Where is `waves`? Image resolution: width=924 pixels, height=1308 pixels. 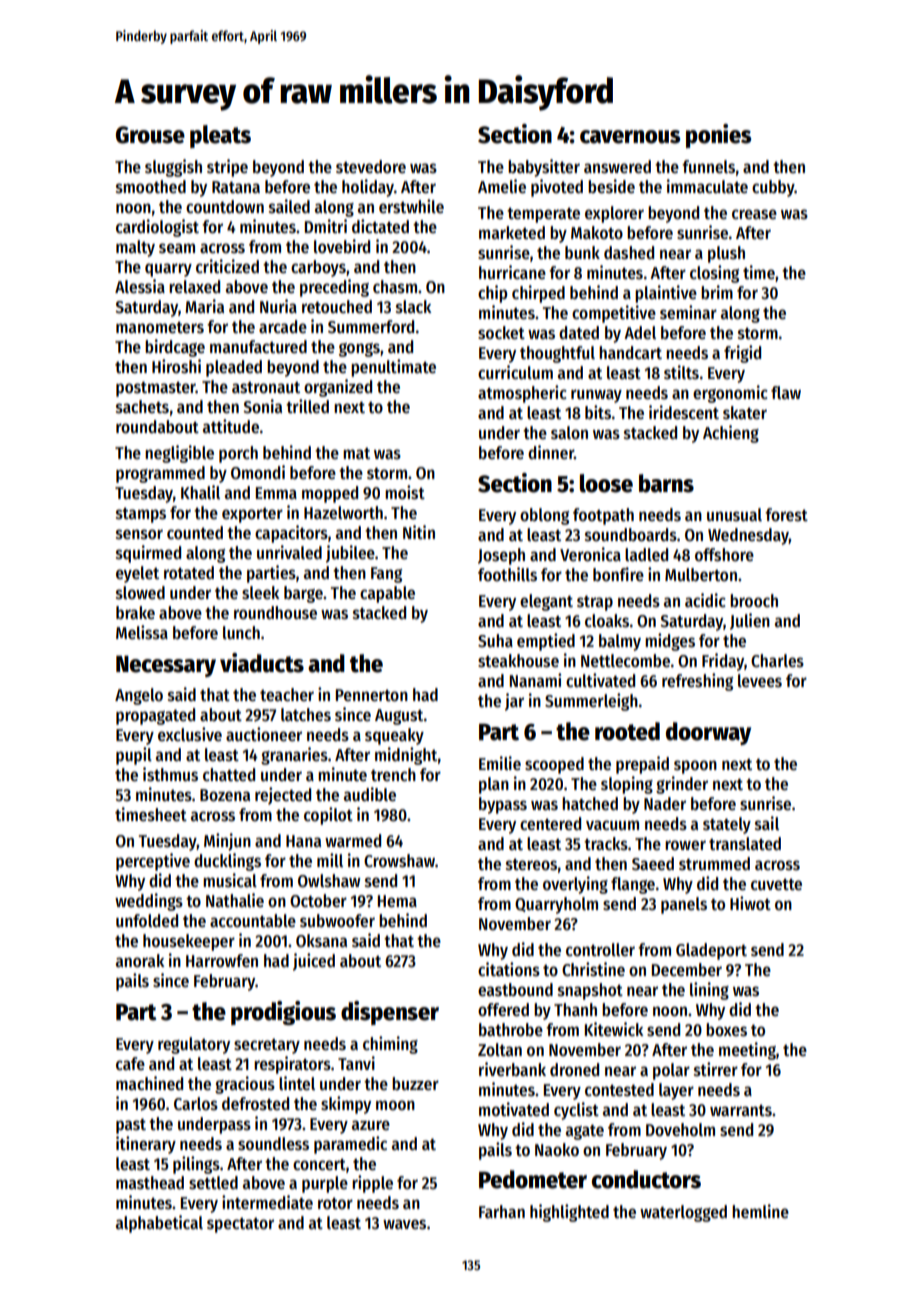
waves is located at coordinates (404, 1224).
